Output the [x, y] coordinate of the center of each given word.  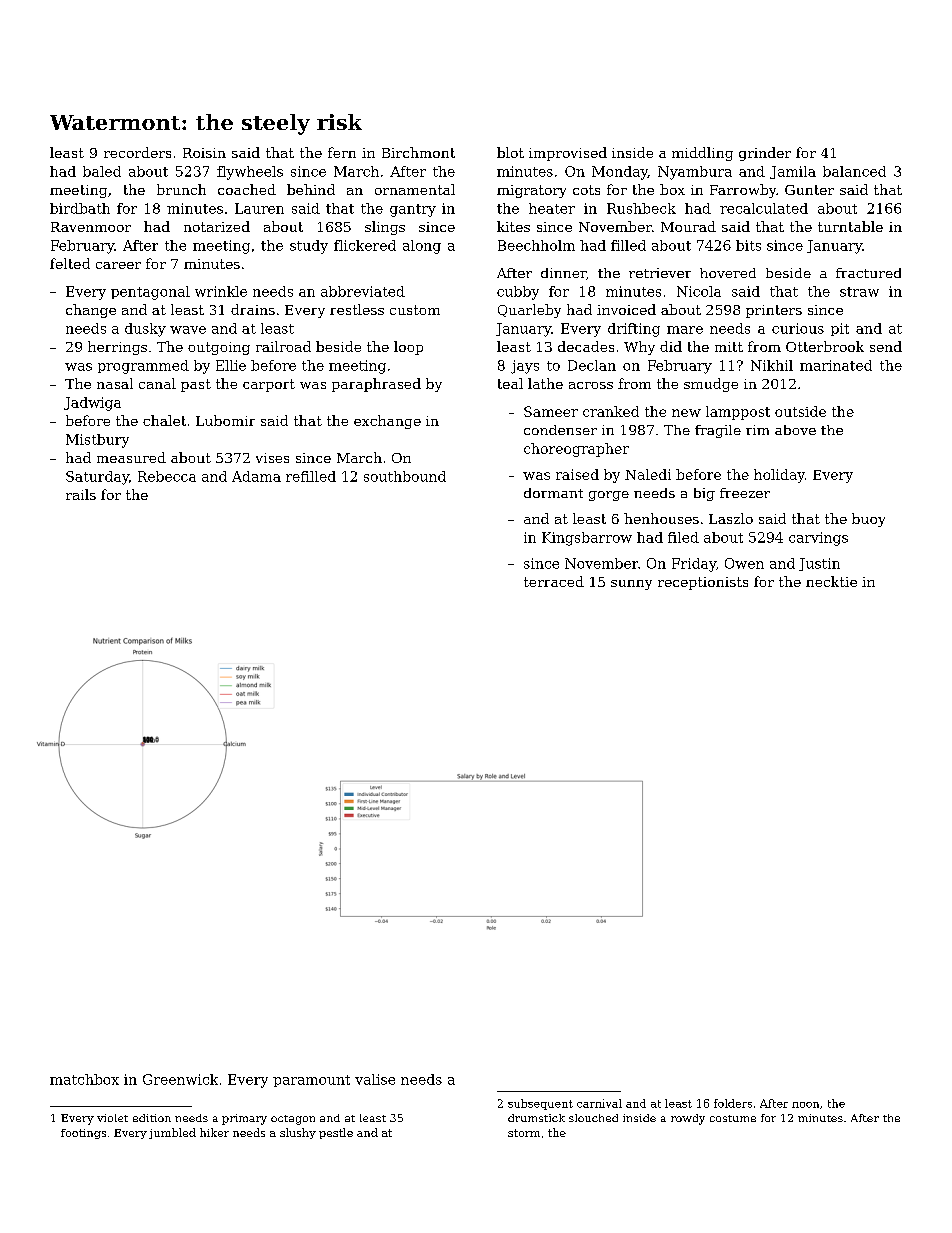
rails [81, 494]
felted [70, 263]
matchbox [84, 1079]
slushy [298, 1133]
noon [805, 1105]
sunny [631, 585]
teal [510, 383]
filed [683, 537]
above [795, 430]
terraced [554, 581]
